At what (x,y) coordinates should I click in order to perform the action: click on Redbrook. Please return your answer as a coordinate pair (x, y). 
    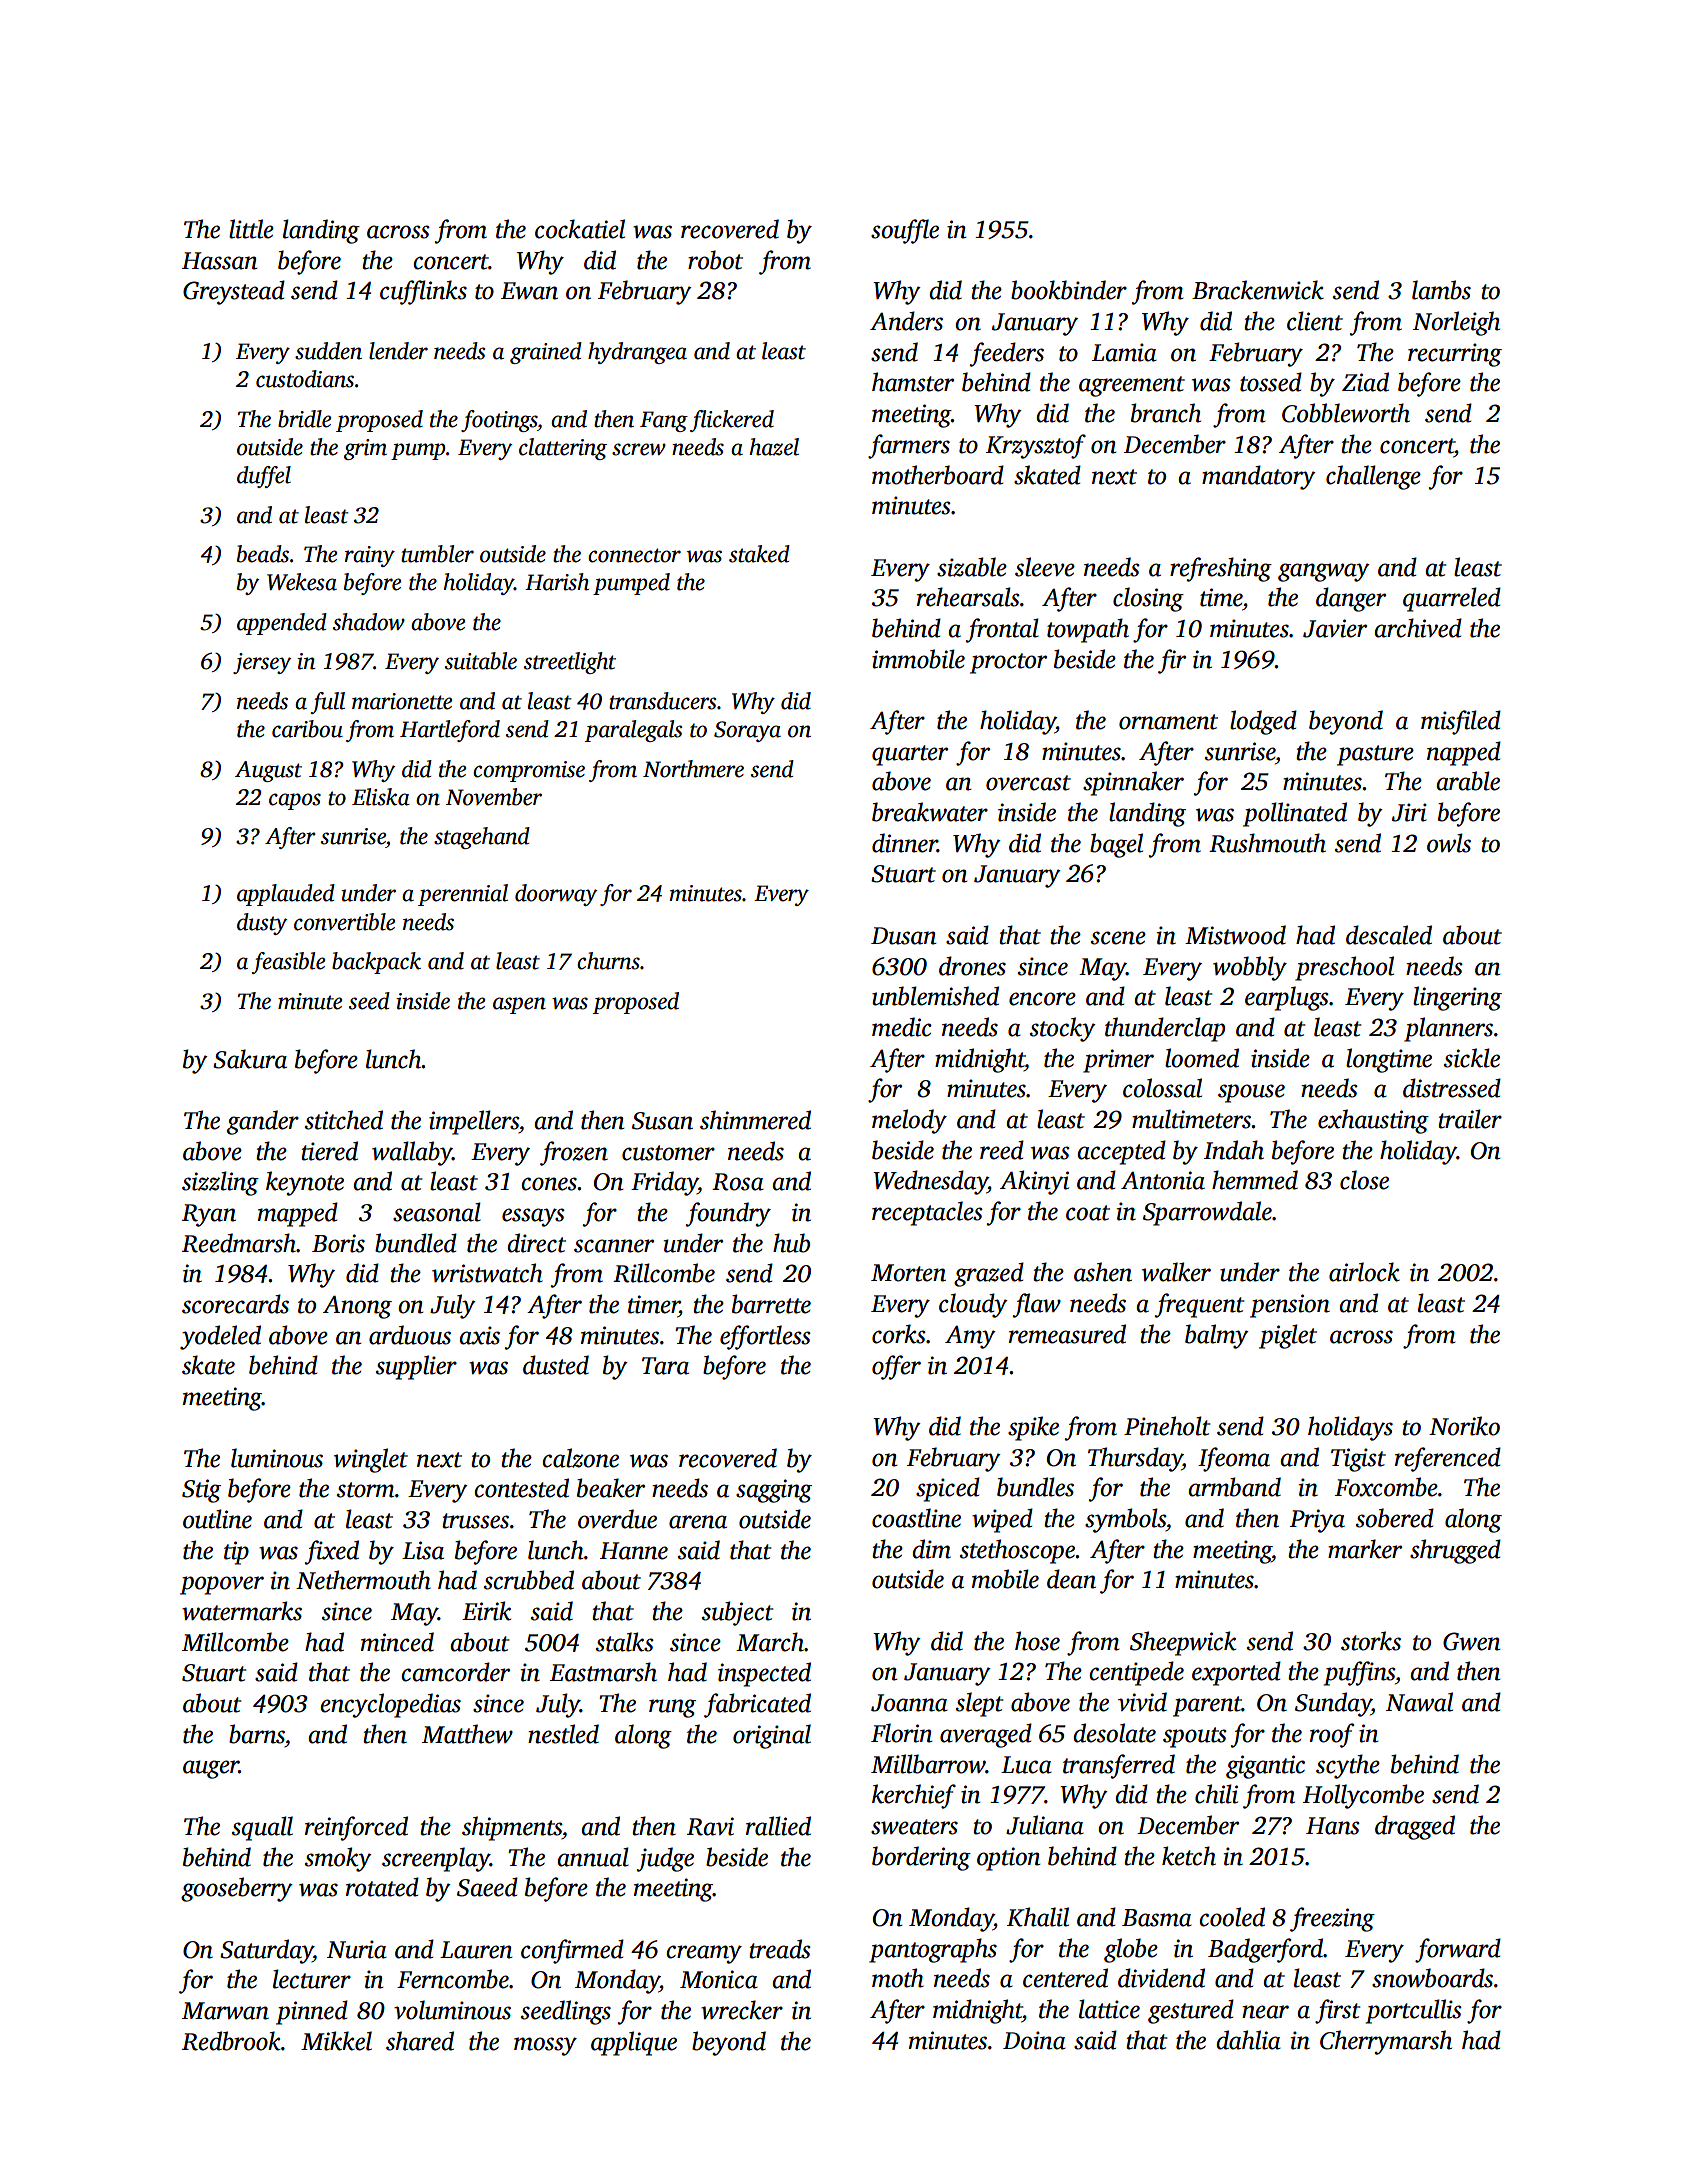
    Looking at the image, I should click on (231, 2041).
